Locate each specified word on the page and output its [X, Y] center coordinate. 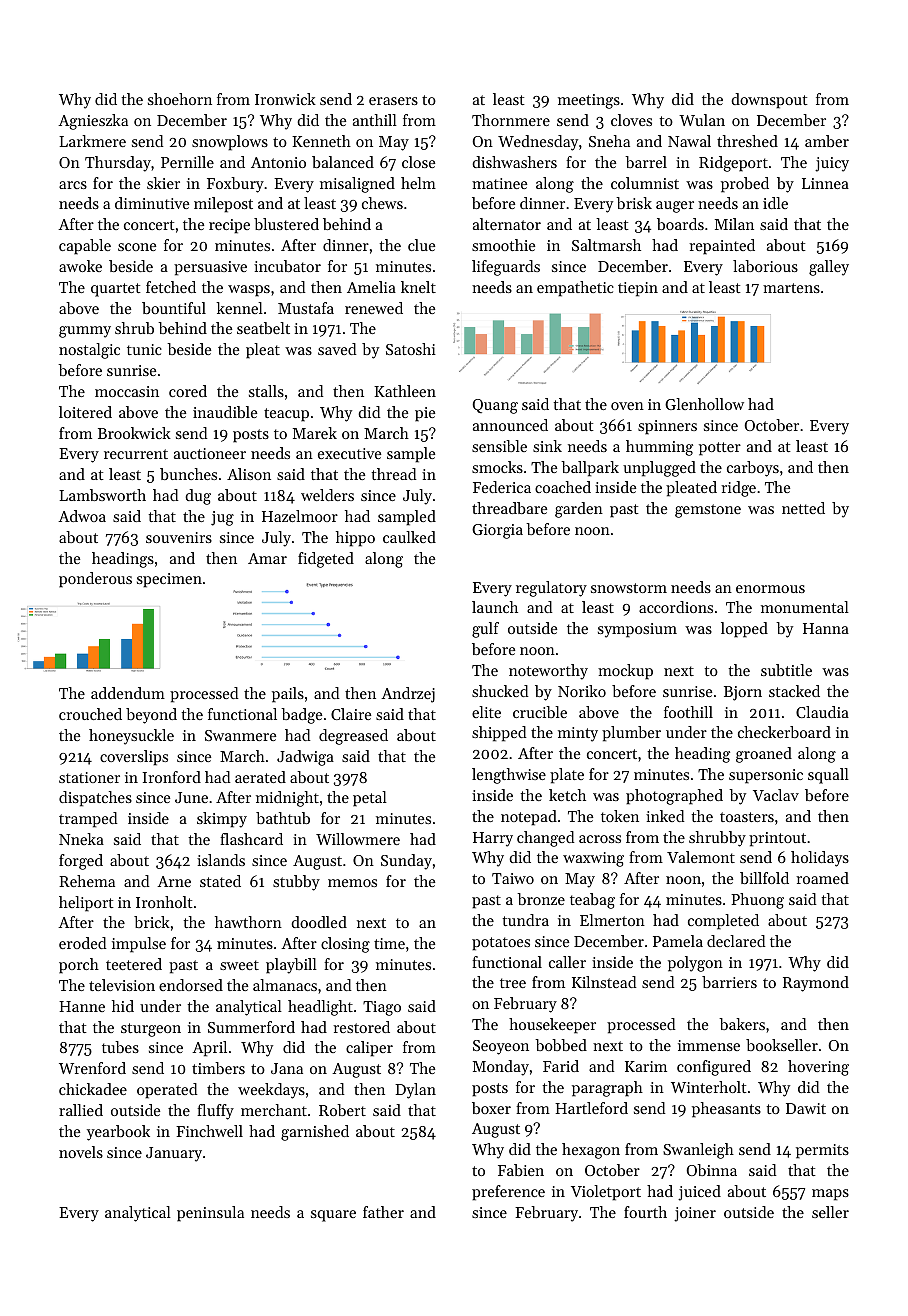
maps [830, 1195]
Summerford [251, 1027]
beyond [151, 716]
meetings [589, 101]
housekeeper [552, 1026]
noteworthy [548, 672]
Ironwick [285, 99]
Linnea [825, 183]
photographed [674, 797]
